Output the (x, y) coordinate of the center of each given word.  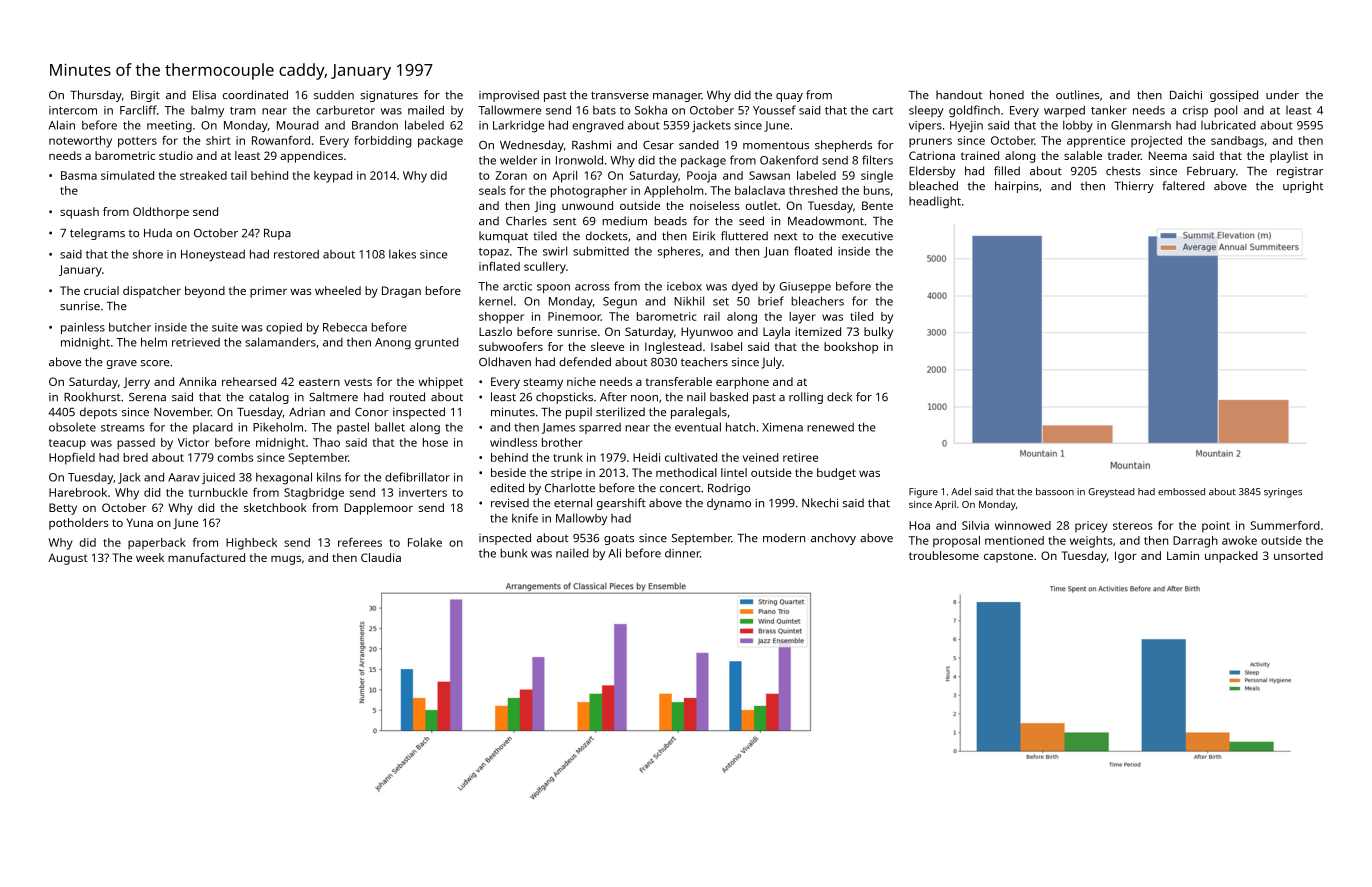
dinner (682, 553)
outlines (1078, 94)
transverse (620, 95)
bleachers (817, 301)
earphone (742, 383)
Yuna (139, 522)
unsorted (1298, 555)
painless (83, 328)
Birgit (145, 96)
